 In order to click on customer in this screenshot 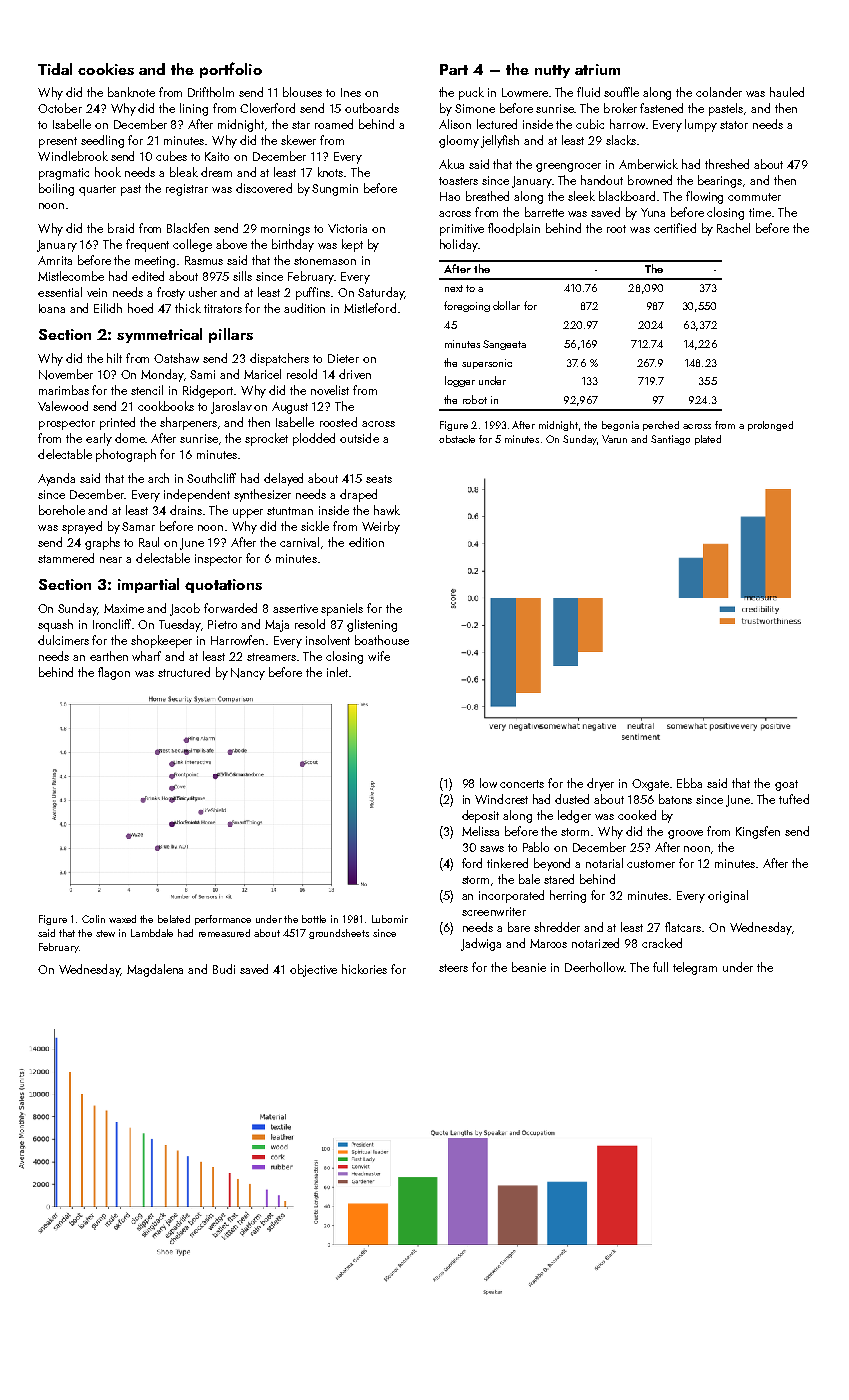, I will do `click(651, 864)`.
